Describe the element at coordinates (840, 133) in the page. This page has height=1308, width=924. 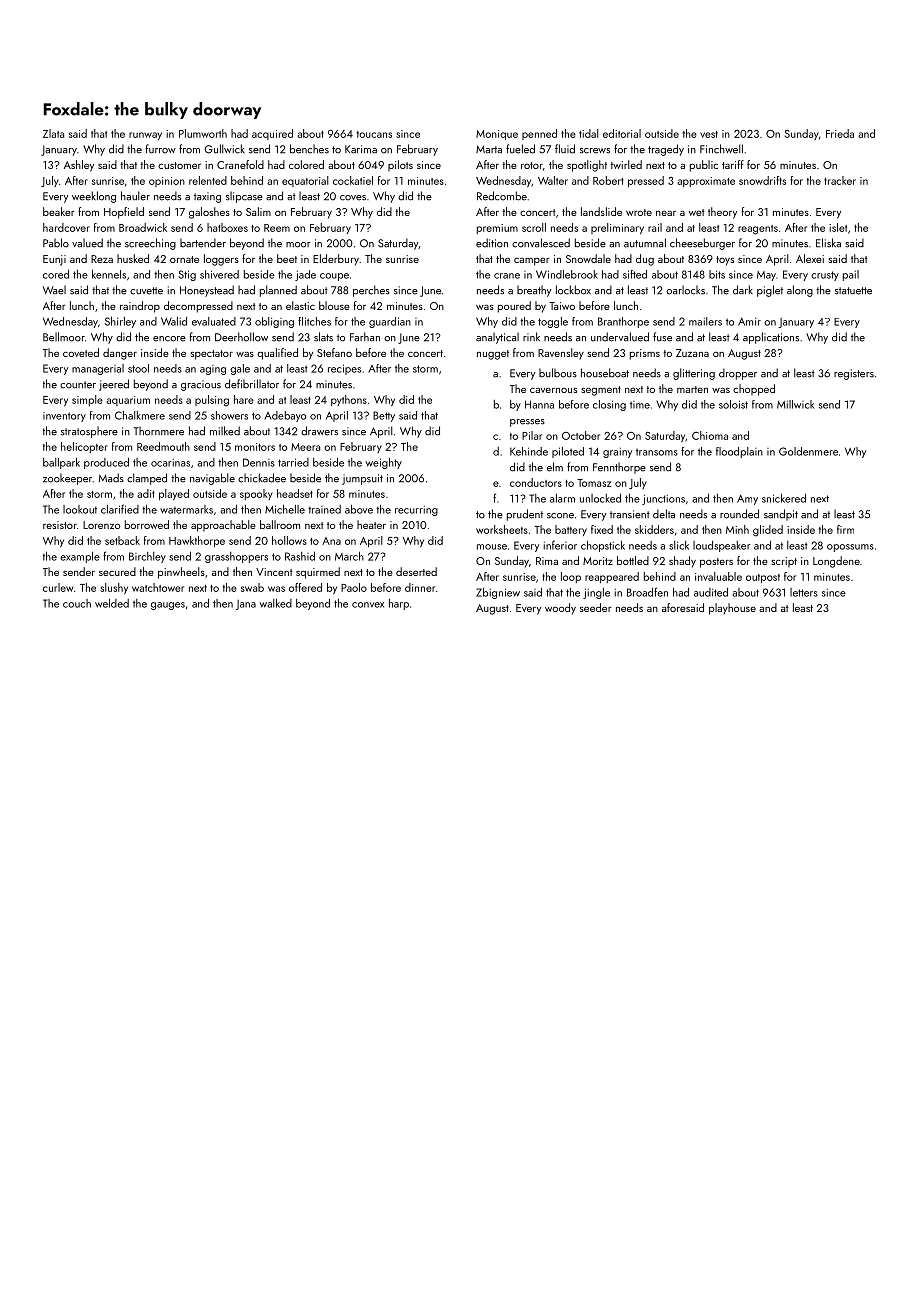
I see `Frieda` at that location.
